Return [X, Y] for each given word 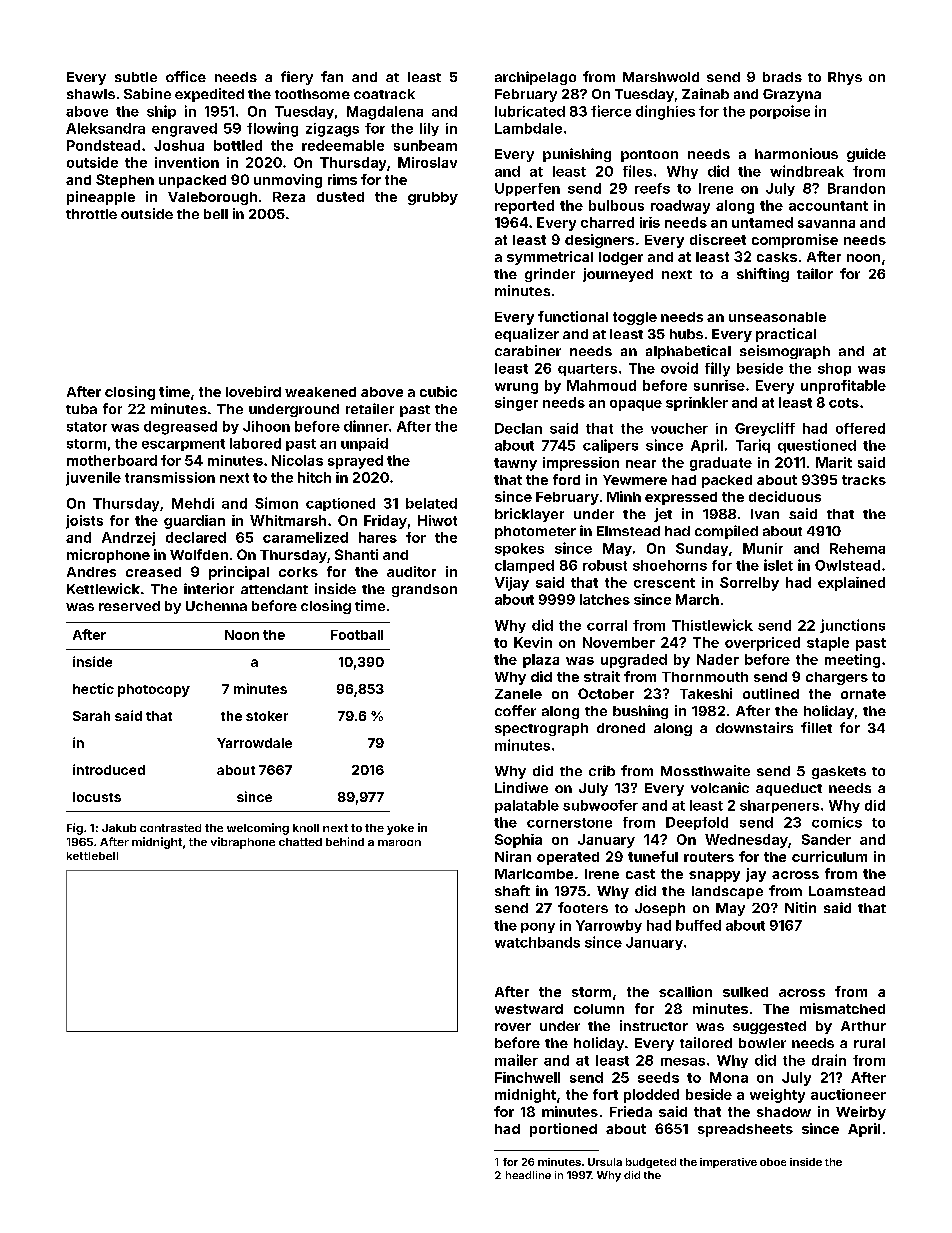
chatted [300, 842]
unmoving [288, 181]
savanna [826, 224]
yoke [400, 829]
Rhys [845, 78]
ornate [863, 694]
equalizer [527, 335]
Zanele [518, 694]
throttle [91, 214]
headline [528, 1175]
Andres [91, 572]
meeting [852, 661]
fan [332, 76]
